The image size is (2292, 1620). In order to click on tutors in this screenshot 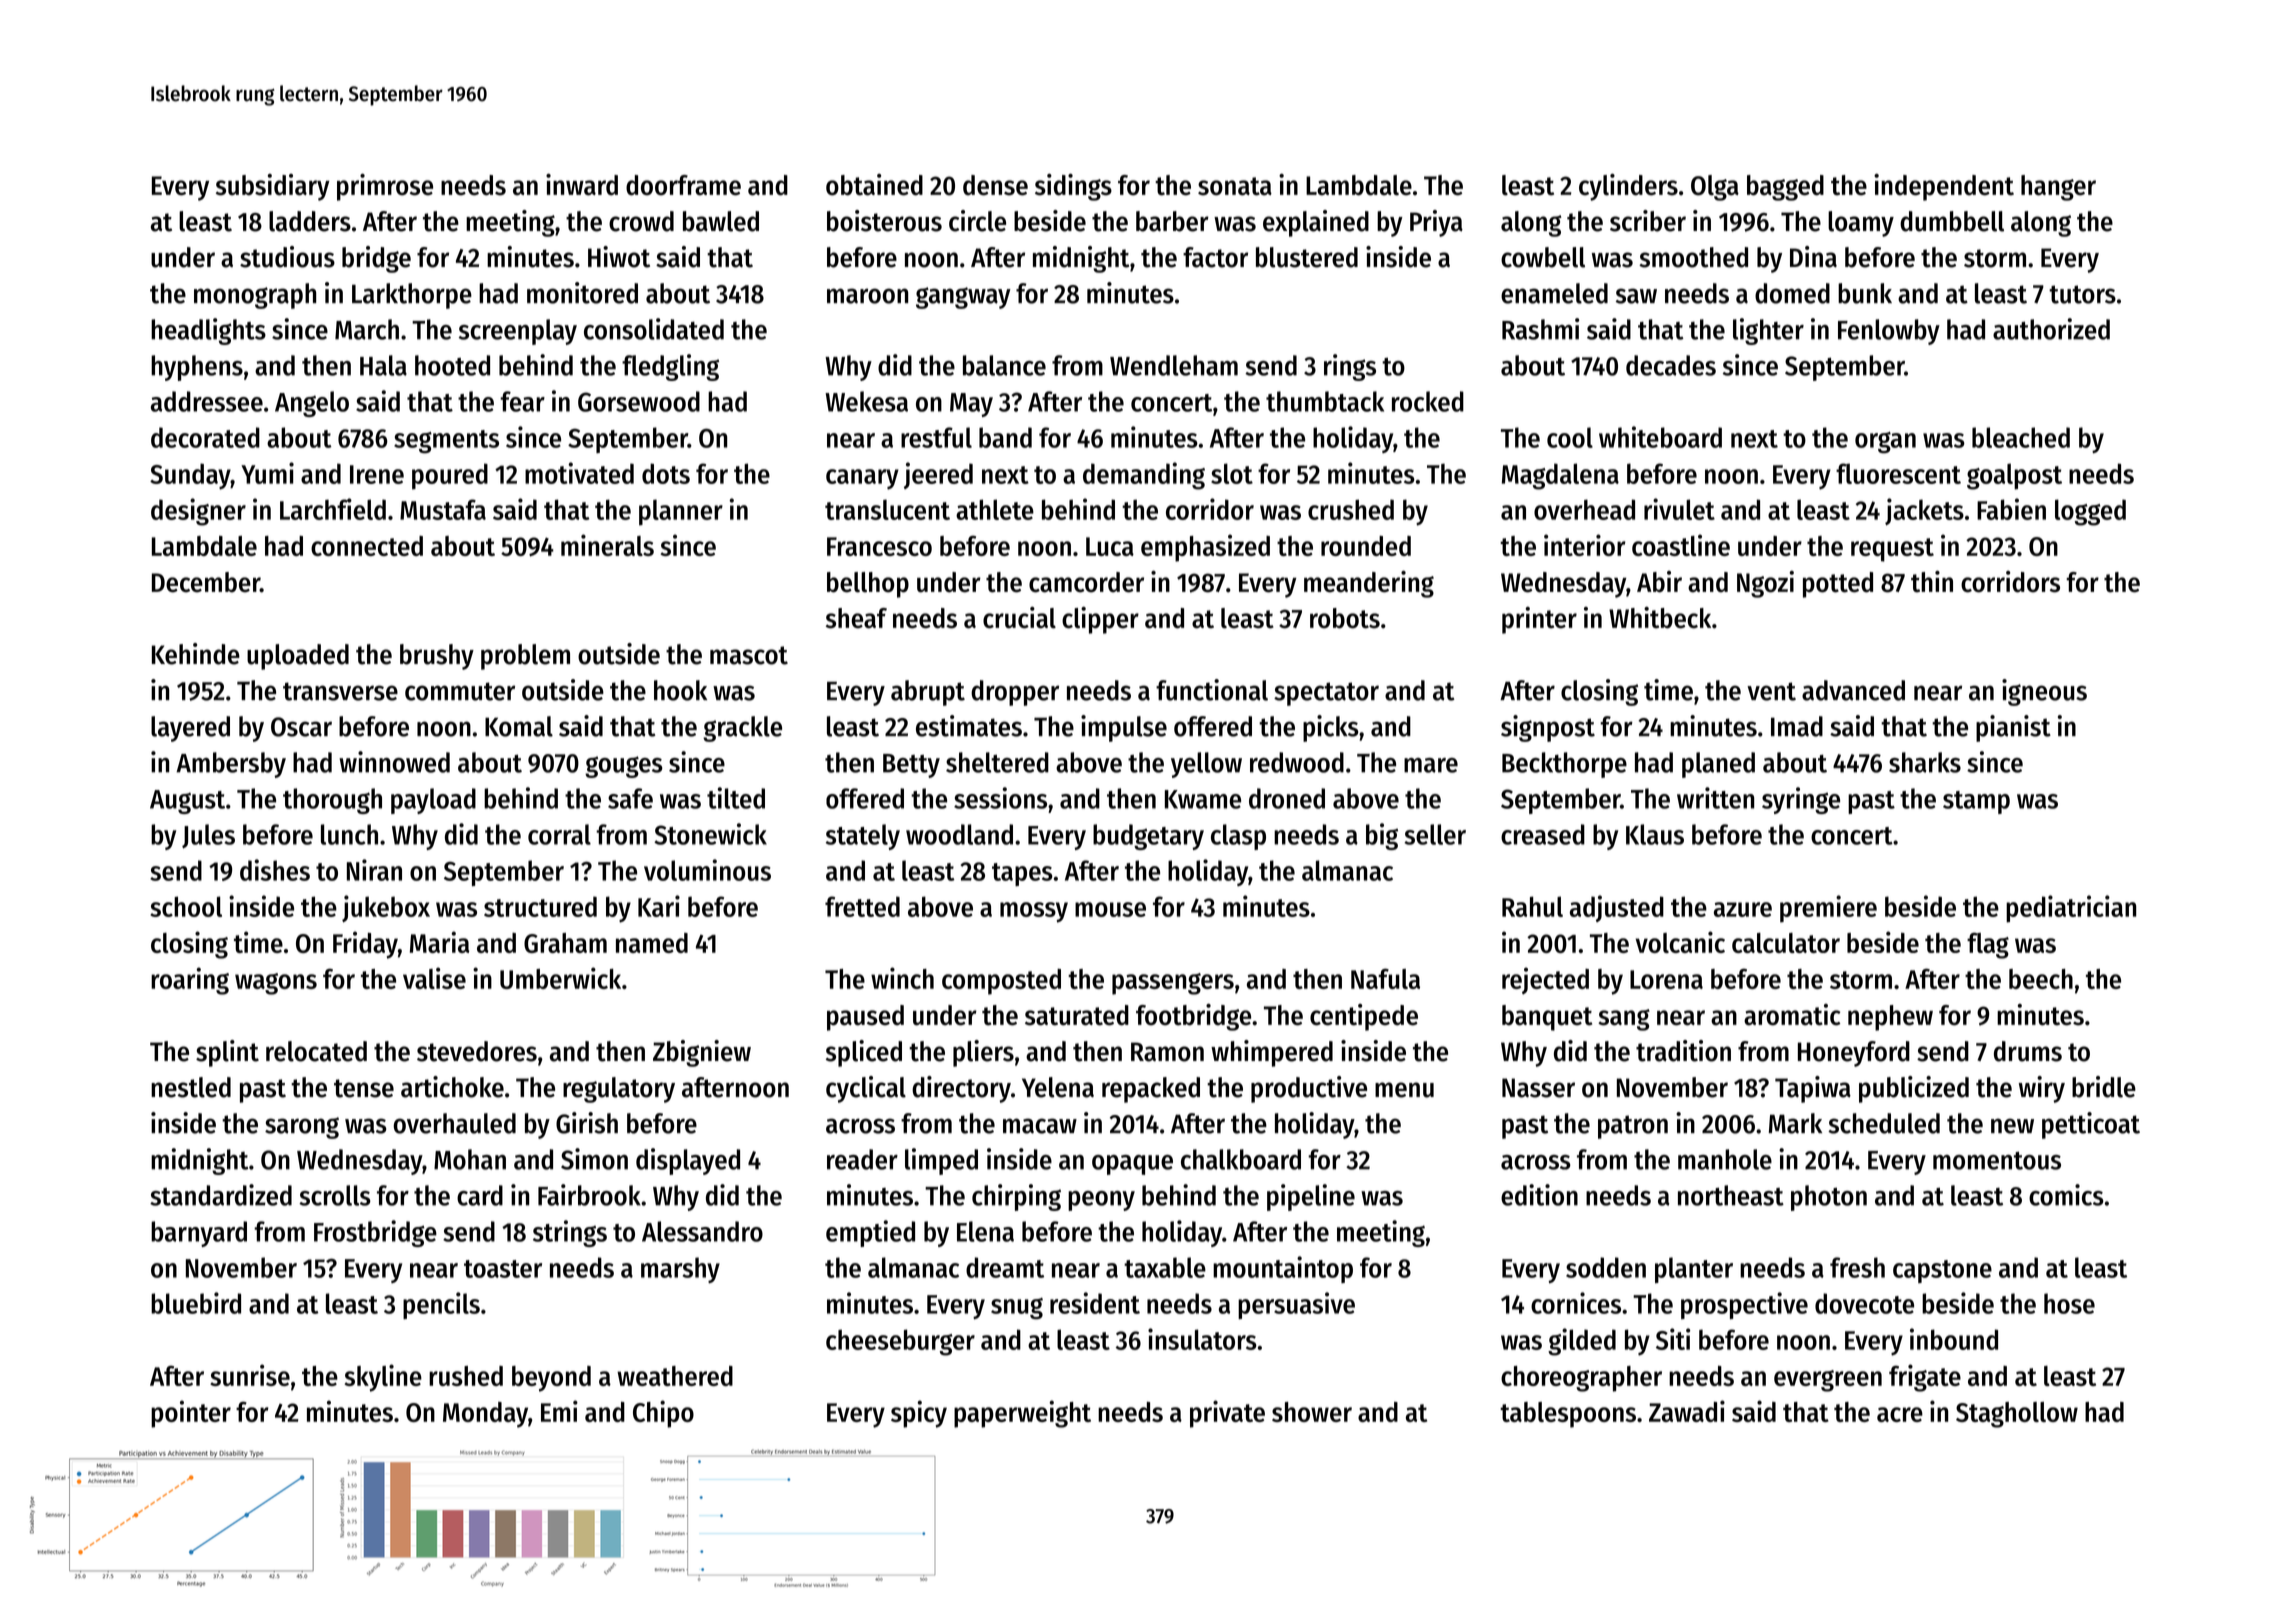, I will do `click(2082, 294)`.
